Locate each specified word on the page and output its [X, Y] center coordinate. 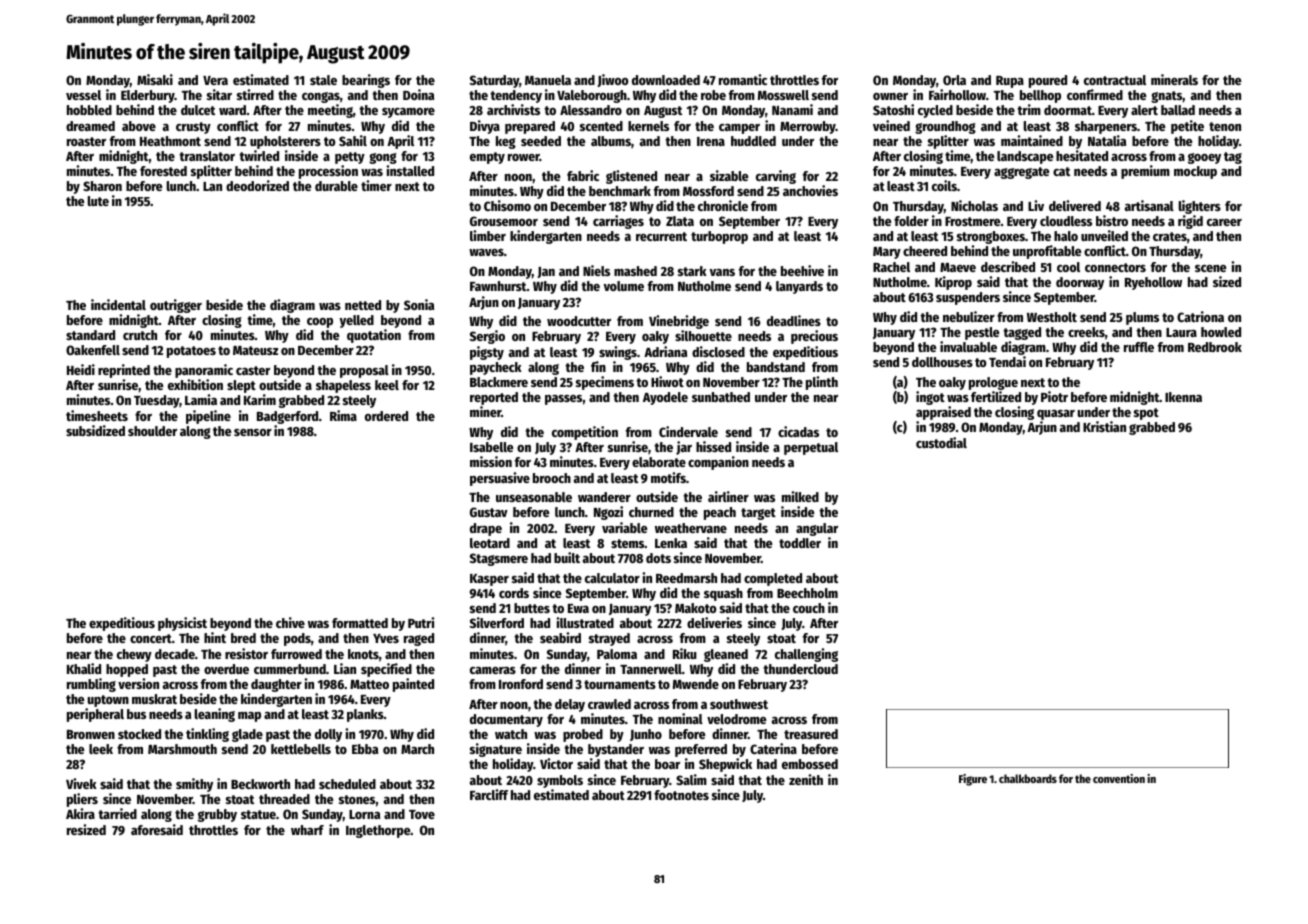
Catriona [1200, 316]
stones [357, 799]
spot [1146, 414]
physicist [182, 624]
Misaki [155, 79]
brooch [552, 478]
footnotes [681, 795]
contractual [1115, 80]
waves [486, 252]
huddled [753, 141]
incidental [118, 304]
